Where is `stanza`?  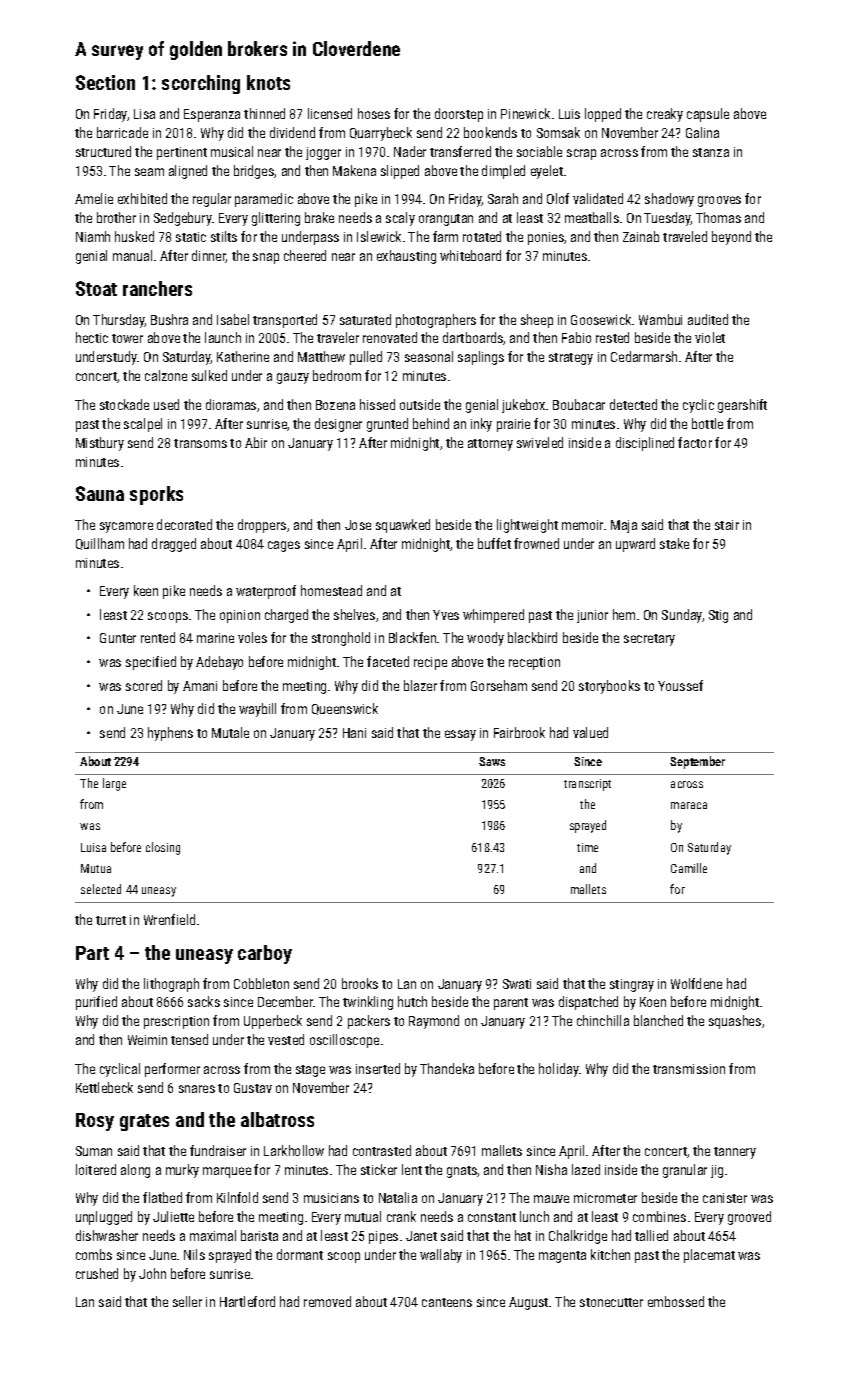 stanza is located at coordinates (711, 152).
